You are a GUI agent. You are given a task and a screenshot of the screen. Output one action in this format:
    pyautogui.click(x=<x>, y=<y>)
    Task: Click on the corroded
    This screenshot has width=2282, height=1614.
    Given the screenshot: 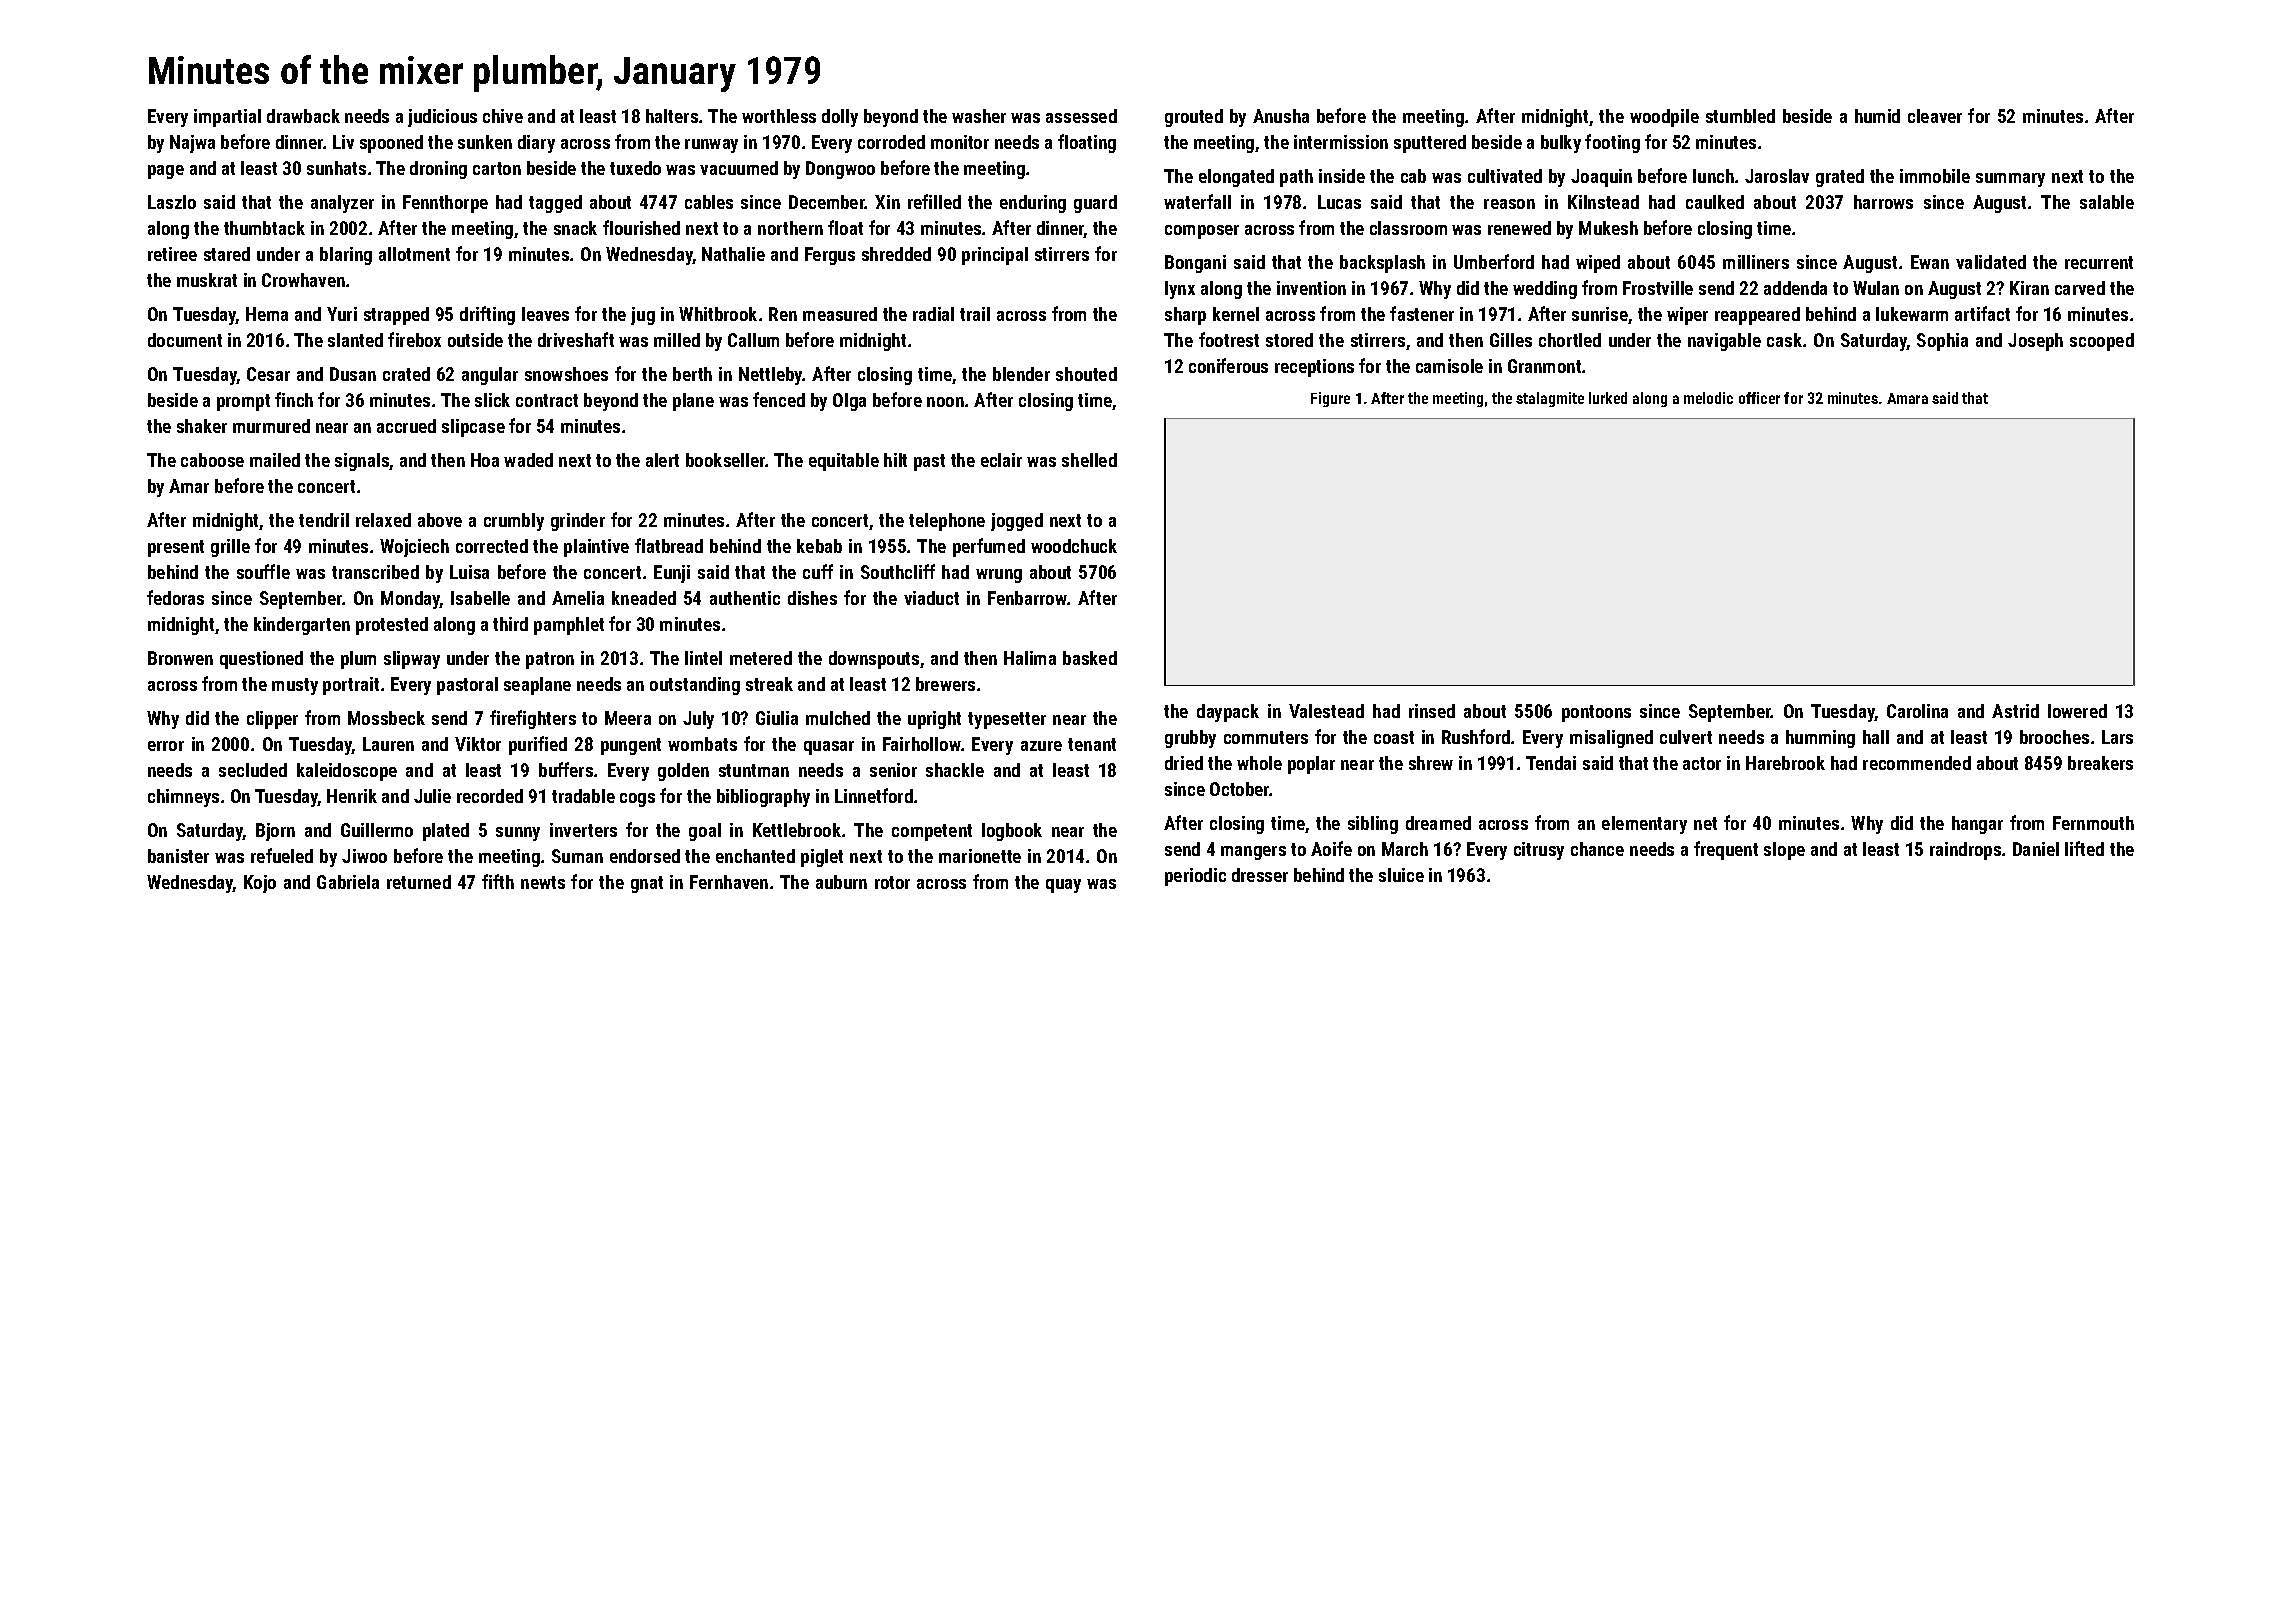 What is the action you would take?
    pyautogui.click(x=891, y=142)
